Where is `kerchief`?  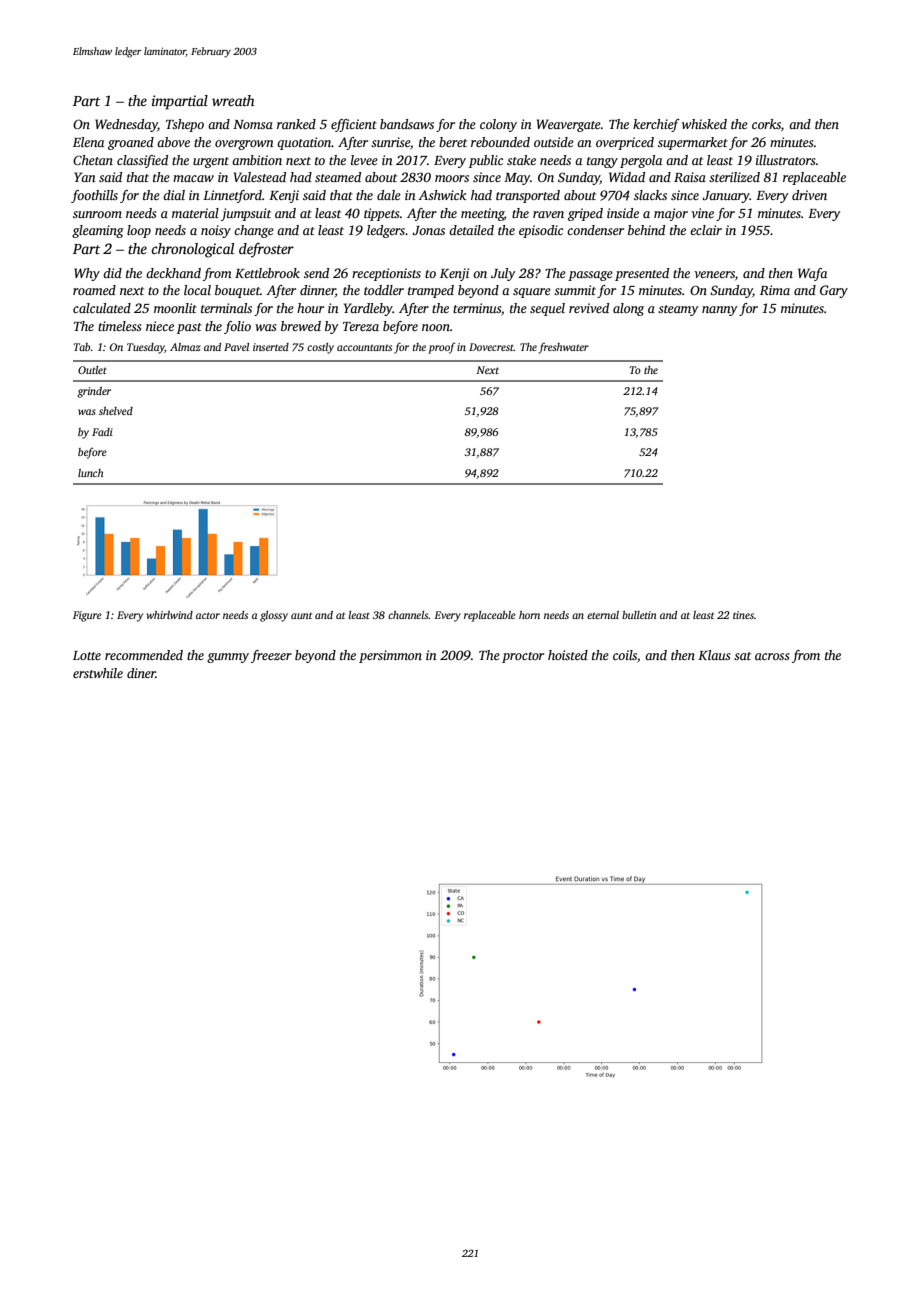 kerchief is located at coordinates (656, 125).
